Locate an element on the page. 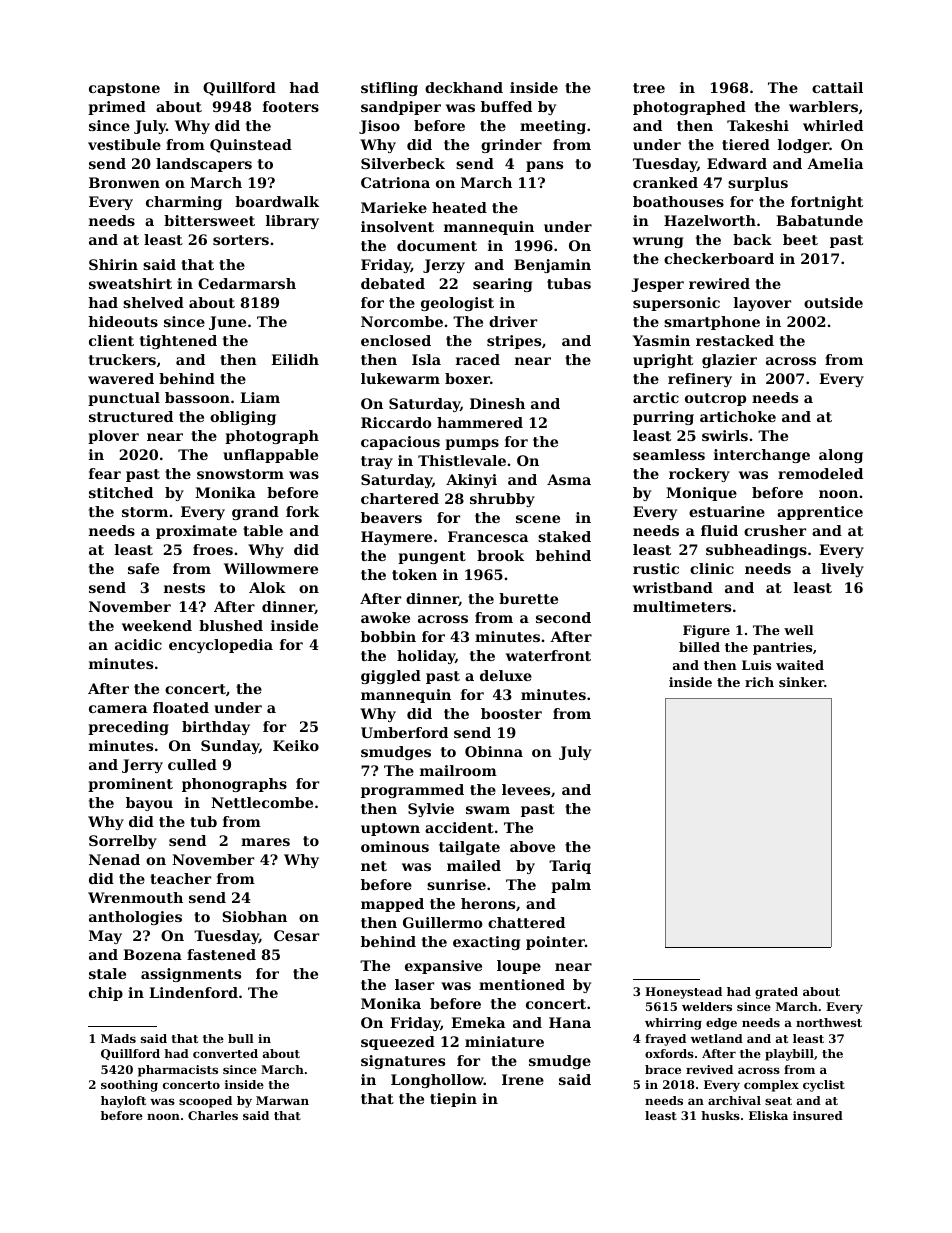  Irene is located at coordinates (523, 1079).
